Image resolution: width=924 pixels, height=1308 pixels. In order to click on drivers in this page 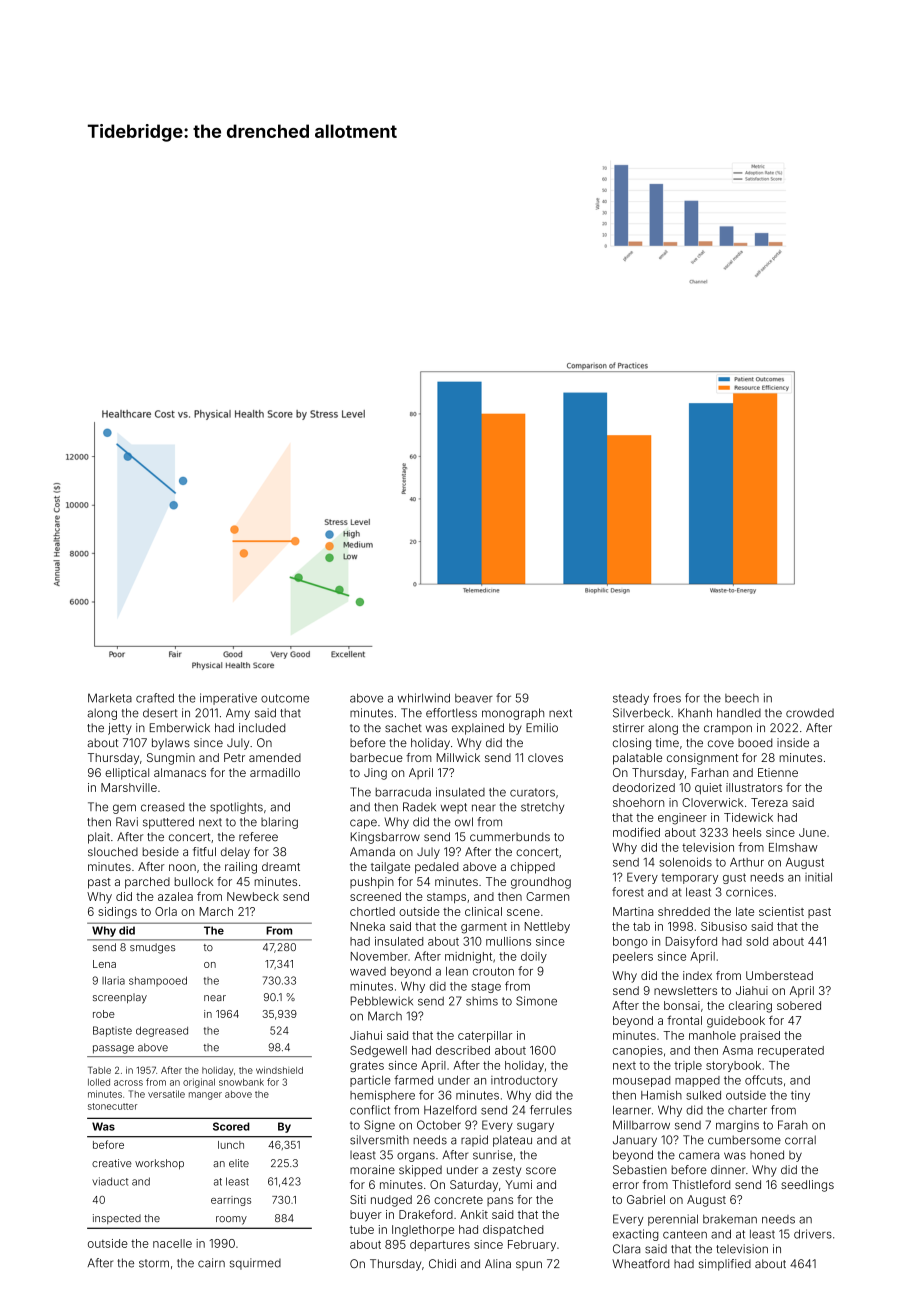, I will do `click(813, 1234)`.
